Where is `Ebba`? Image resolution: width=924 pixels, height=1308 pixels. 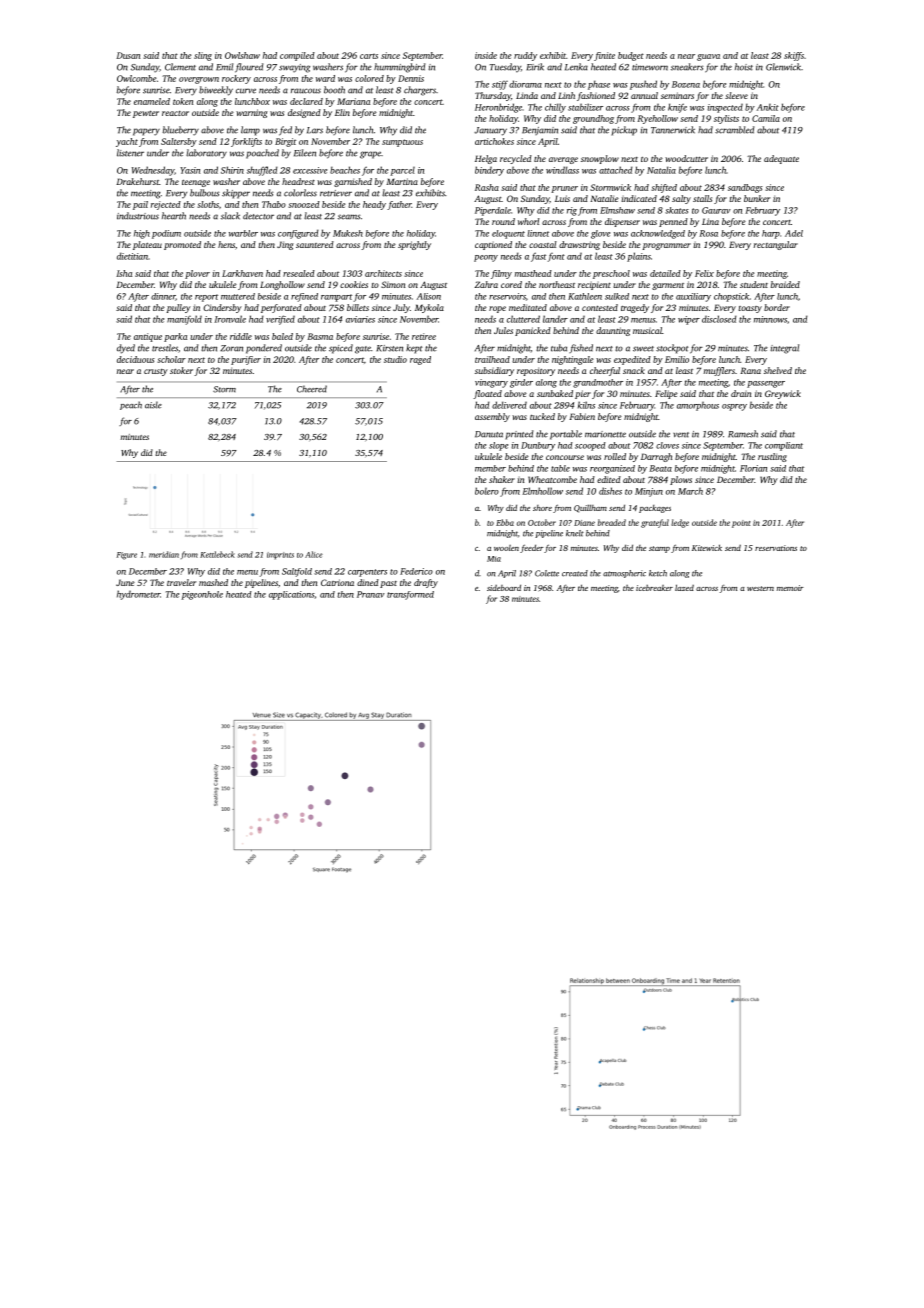
Ebba is located at coordinates (505, 522).
